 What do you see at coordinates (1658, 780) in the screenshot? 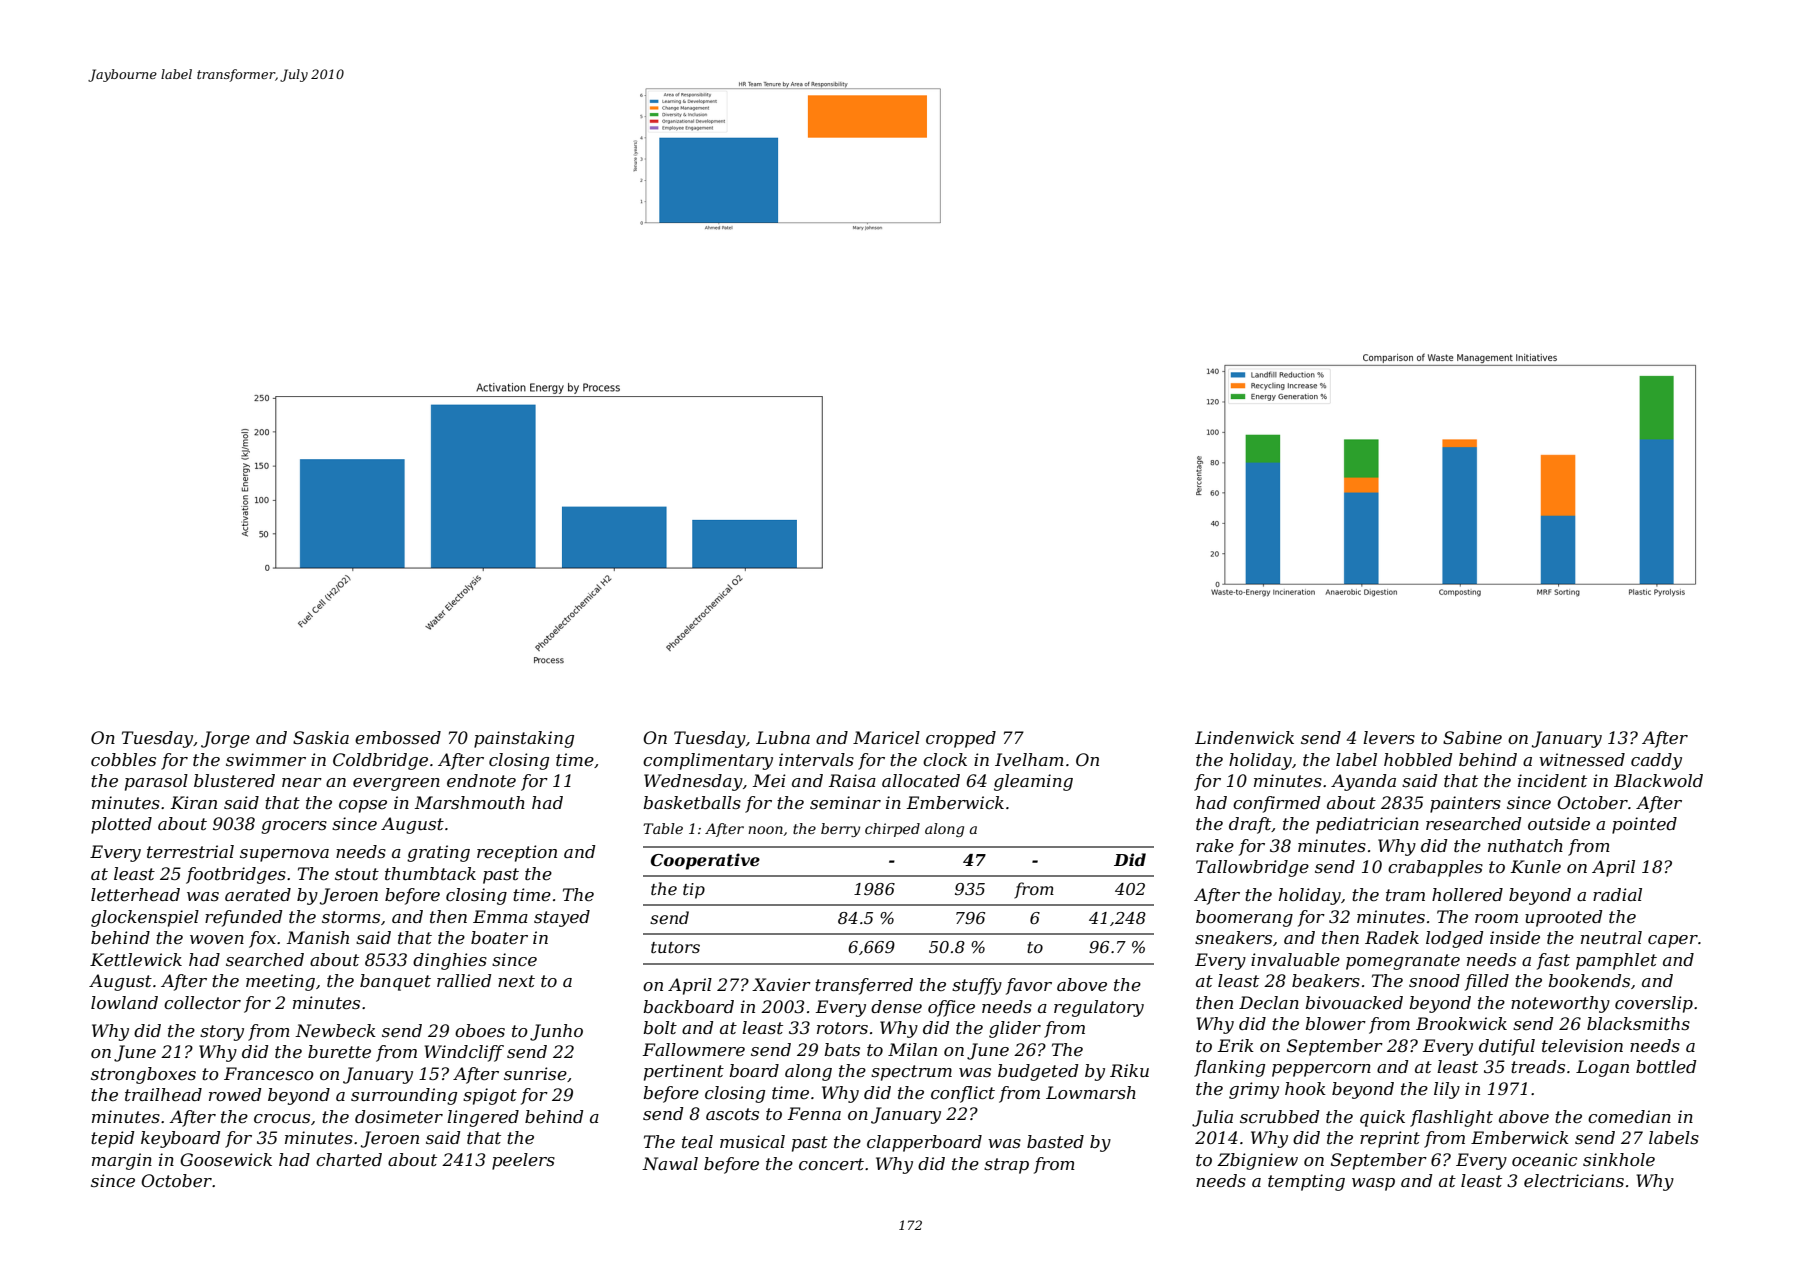
I see `Blackwold` at bounding box center [1658, 780].
